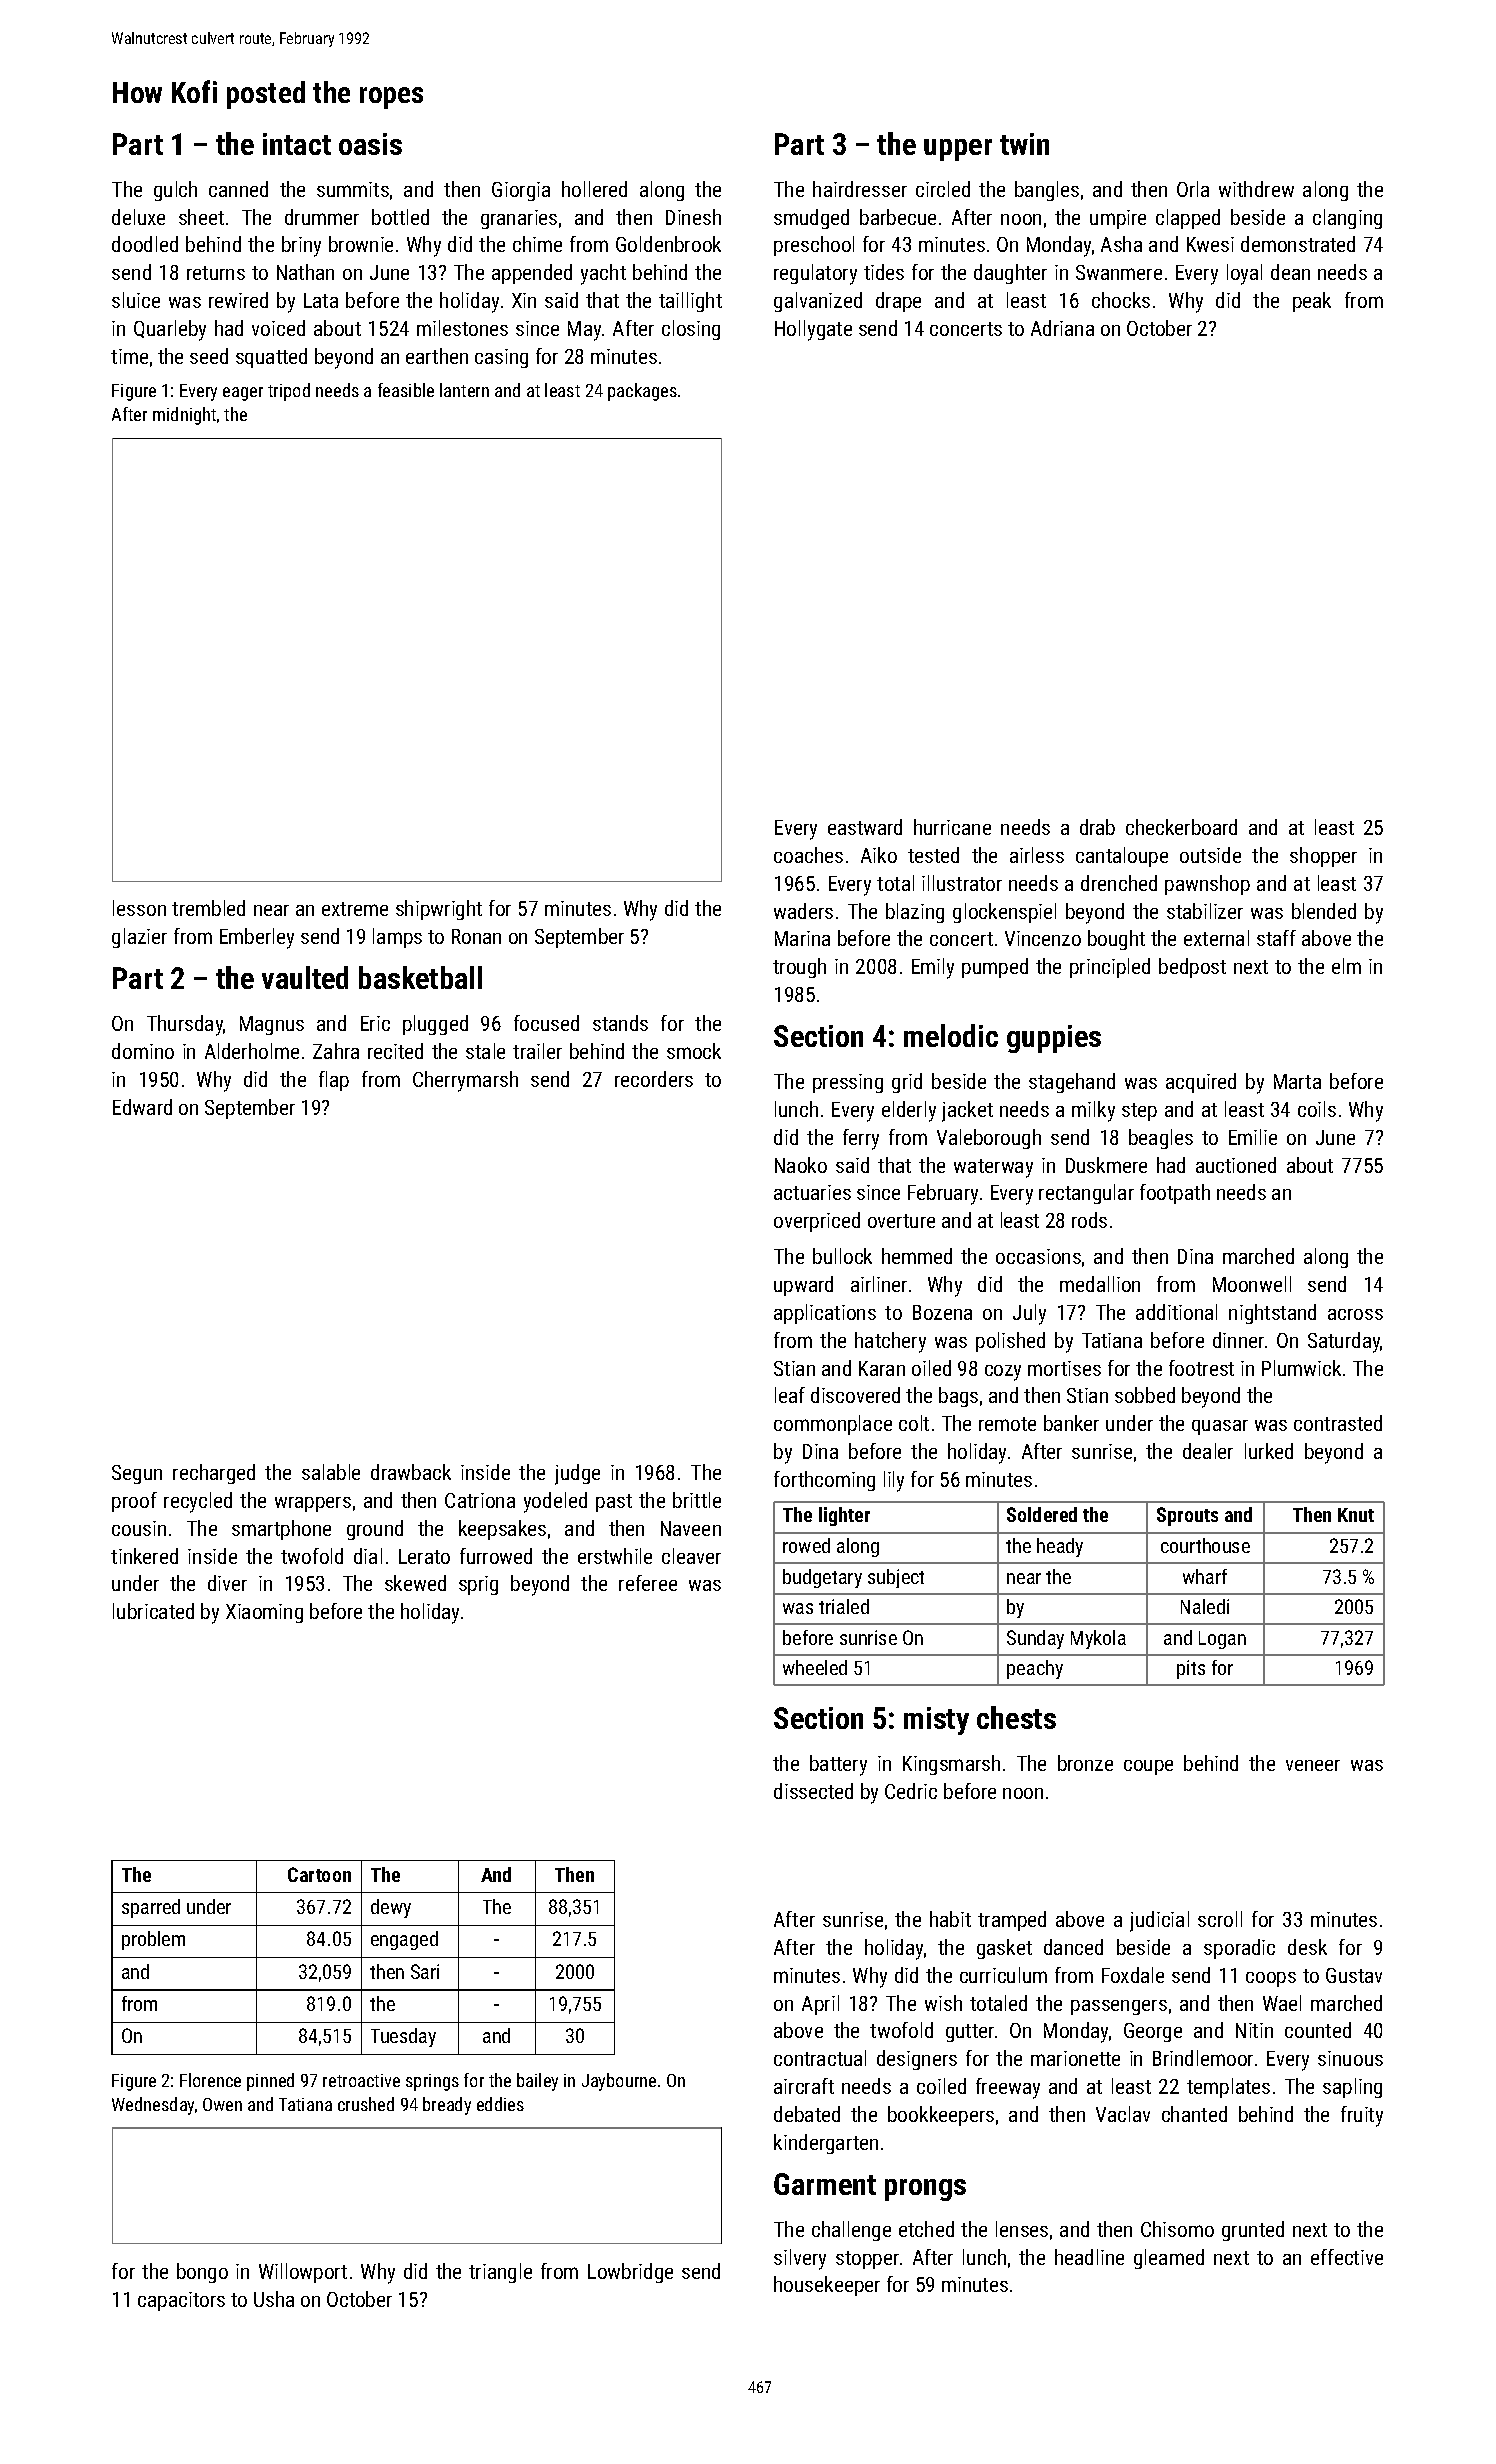 This screenshot has height=2464, width=1496. I want to click on oasis, so click(370, 144).
